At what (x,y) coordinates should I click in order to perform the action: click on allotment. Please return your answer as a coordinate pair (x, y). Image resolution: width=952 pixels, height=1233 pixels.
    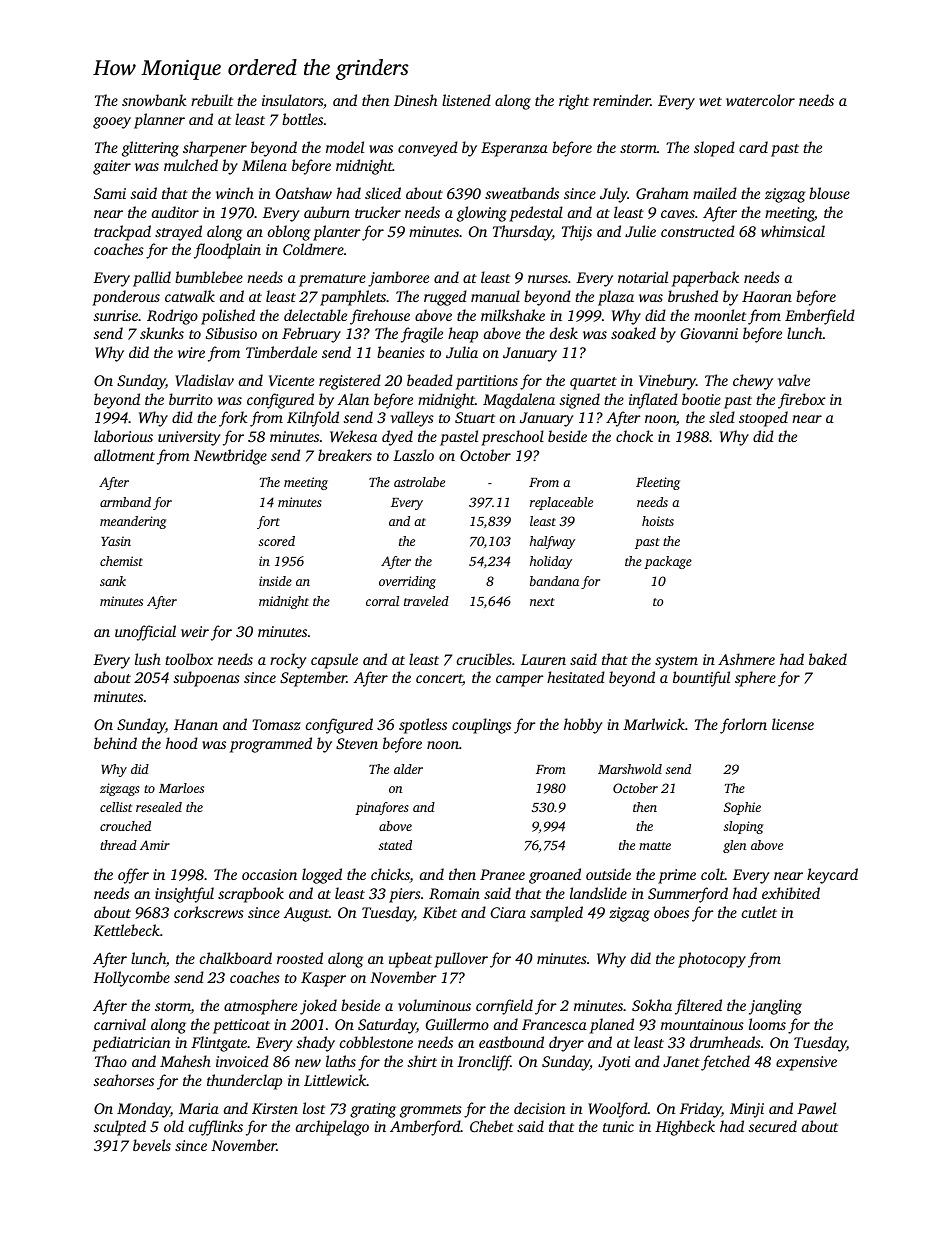
    Looking at the image, I should click on (124, 455).
